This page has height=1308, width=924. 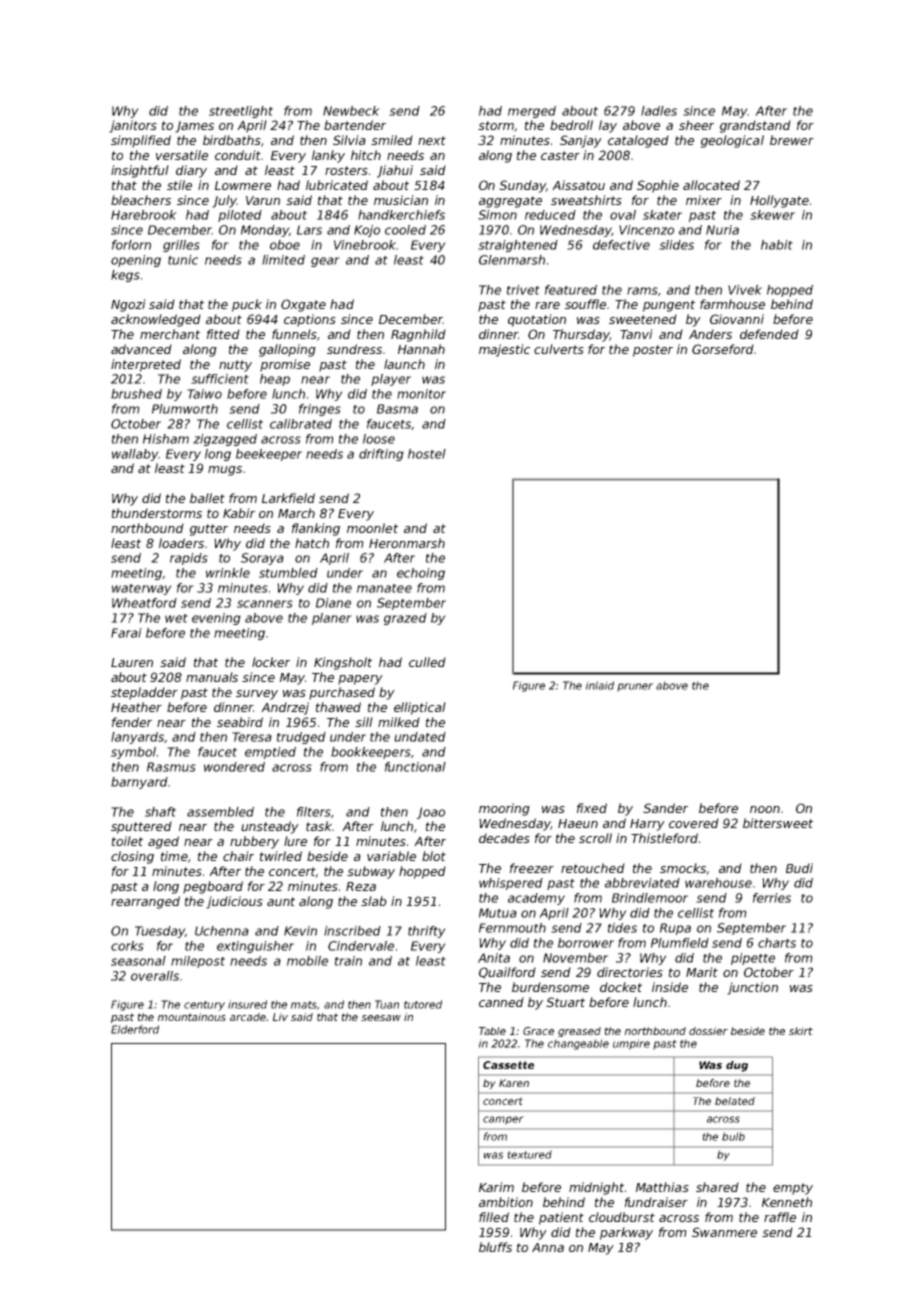 I want to click on canned, so click(x=501, y=1002).
